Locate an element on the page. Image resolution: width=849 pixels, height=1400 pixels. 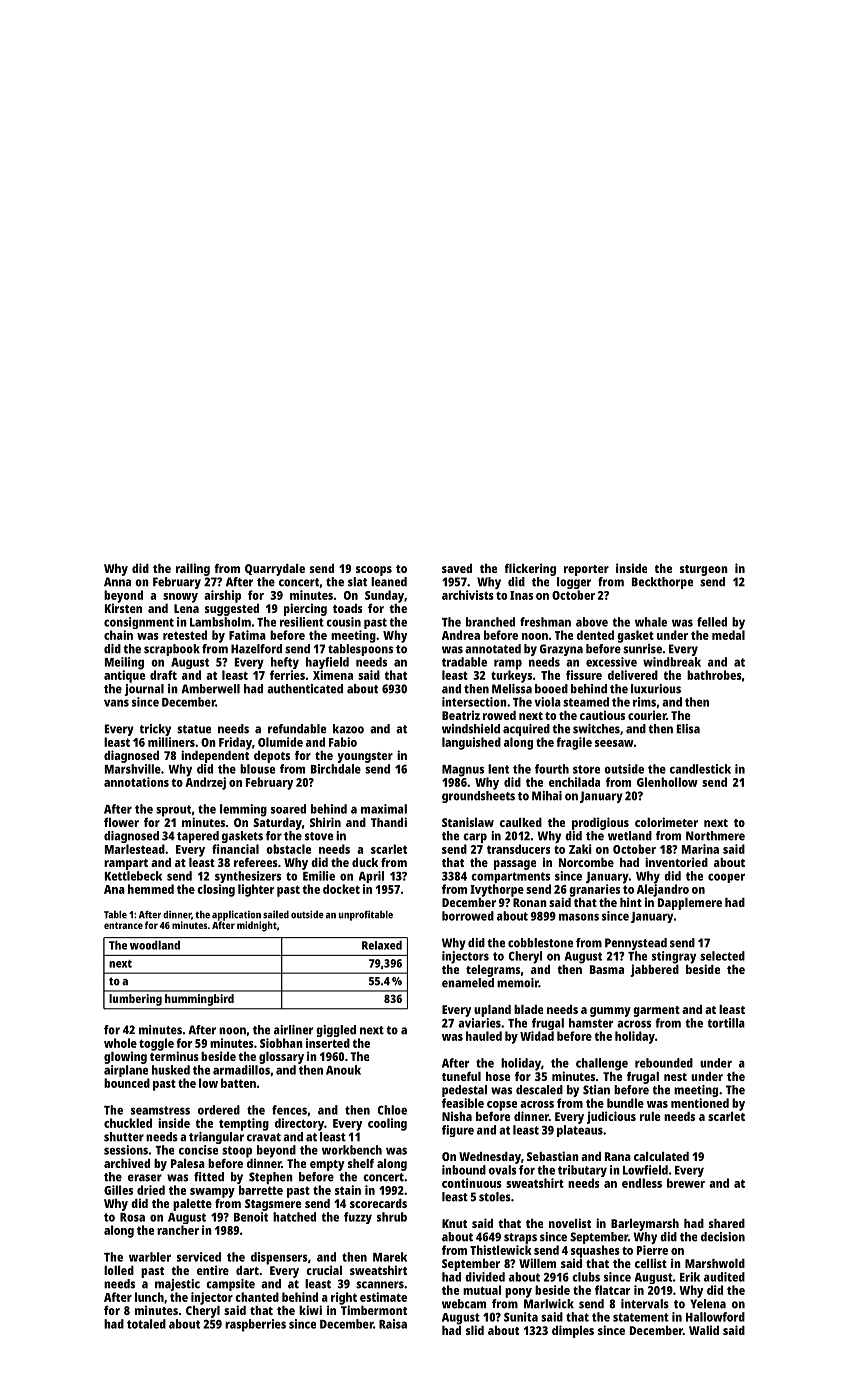
Barleymarsh is located at coordinates (645, 1225).
